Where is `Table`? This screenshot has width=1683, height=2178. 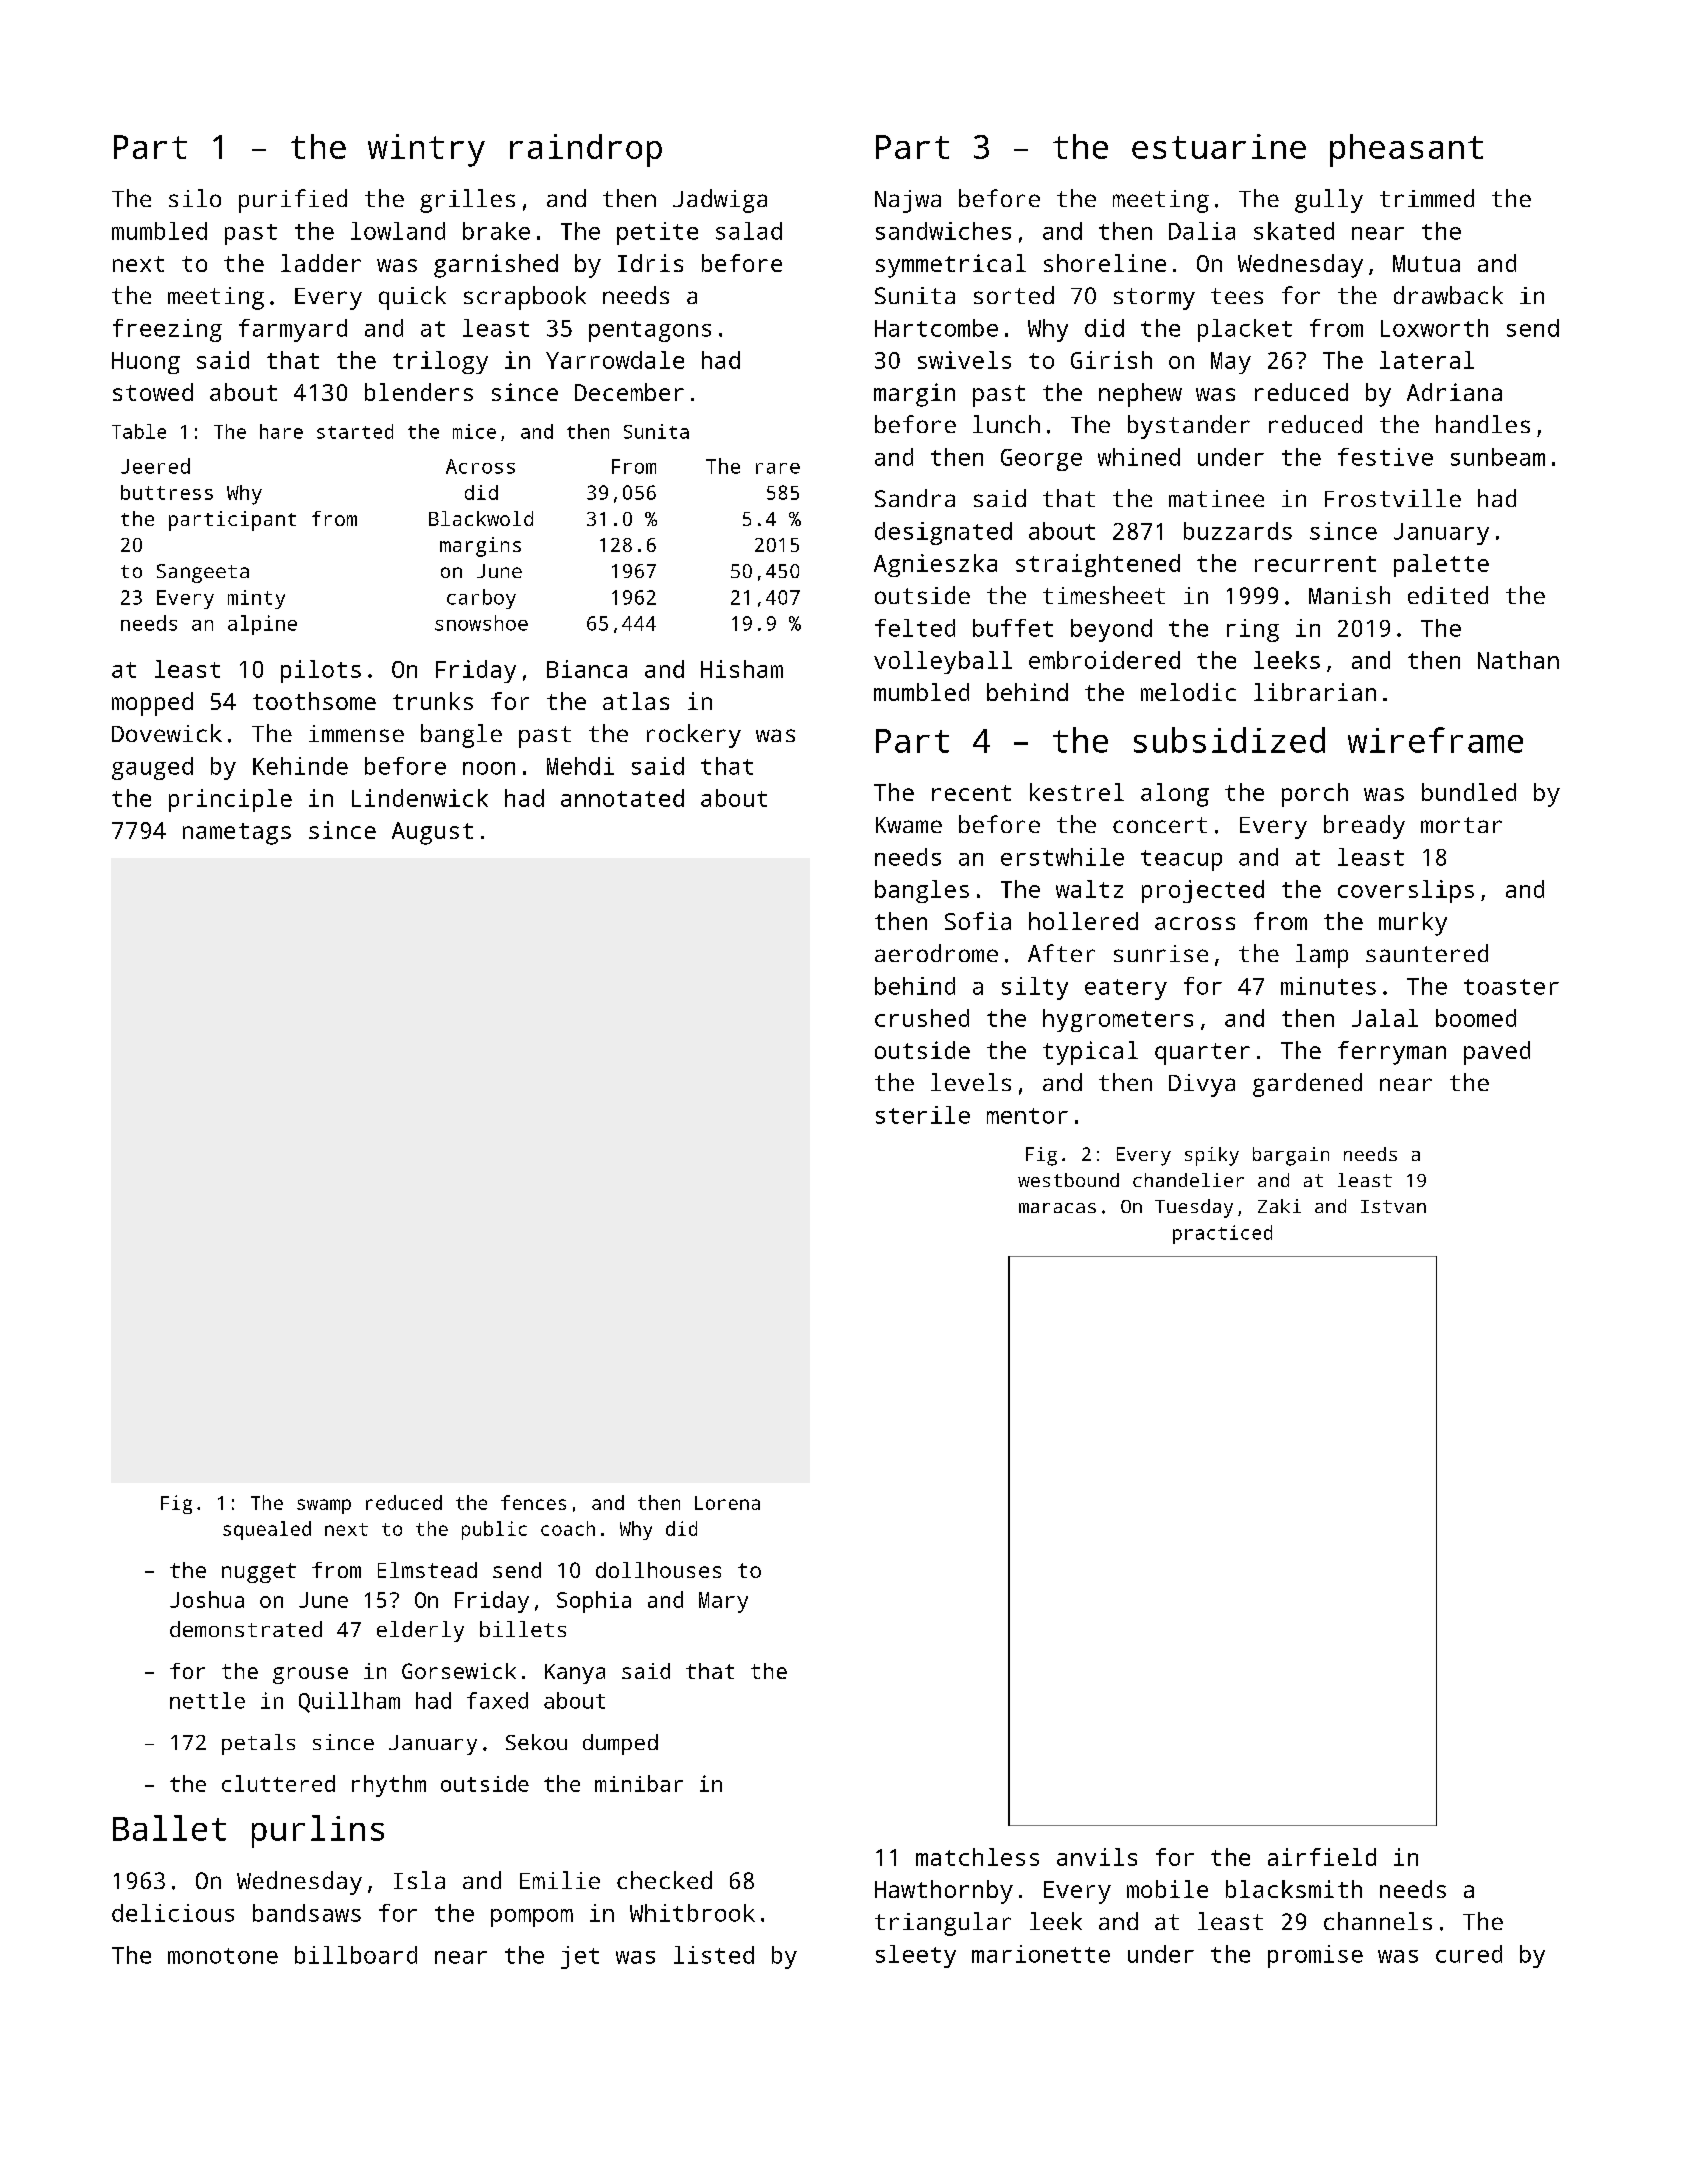 Table is located at coordinates (139, 431).
